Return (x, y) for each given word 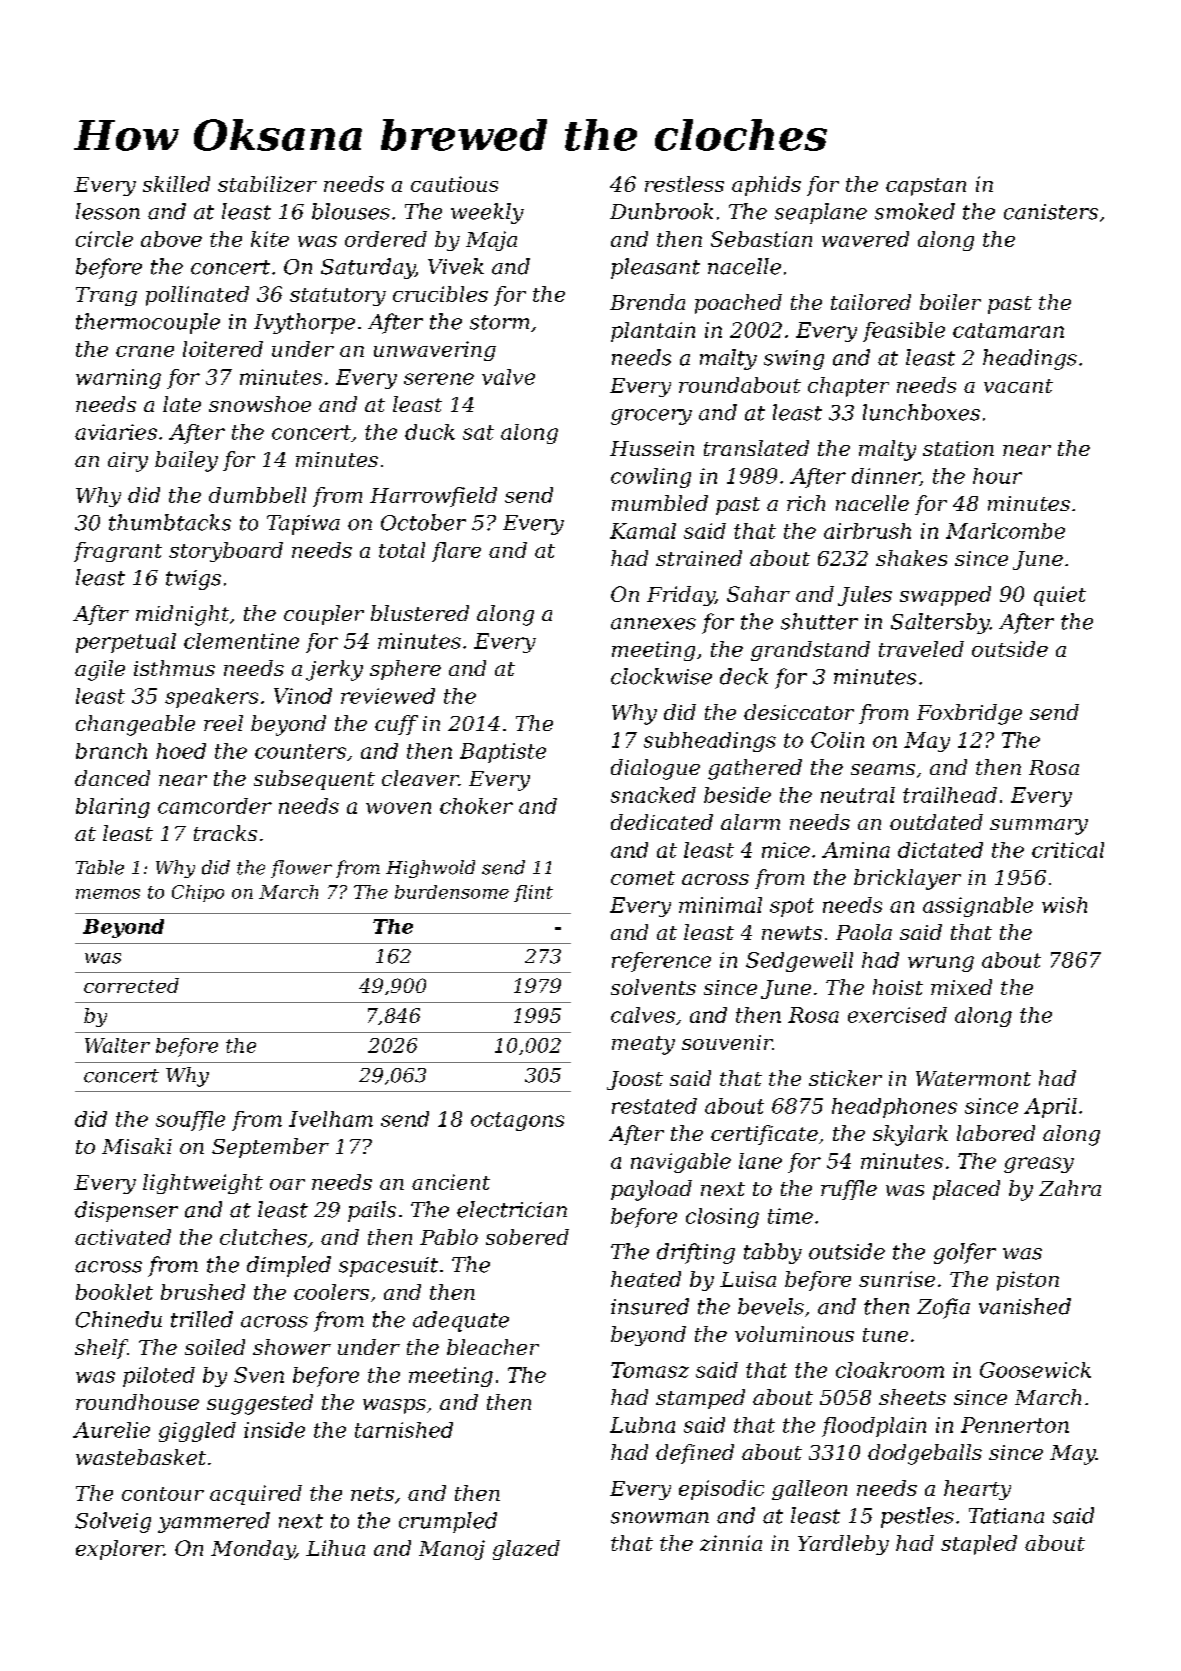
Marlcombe (1005, 531)
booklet (114, 1292)
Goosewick (1035, 1370)
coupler (324, 615)
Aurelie (111, 1430)
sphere (405, 670)
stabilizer (267, 184)
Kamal (643, 531)
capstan (926, 187)
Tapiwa (303, 525)
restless (684, 184)
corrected (131, 985)
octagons (517, 1121)
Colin (837, 740)
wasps (394, 1406)
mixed (961, 987)
